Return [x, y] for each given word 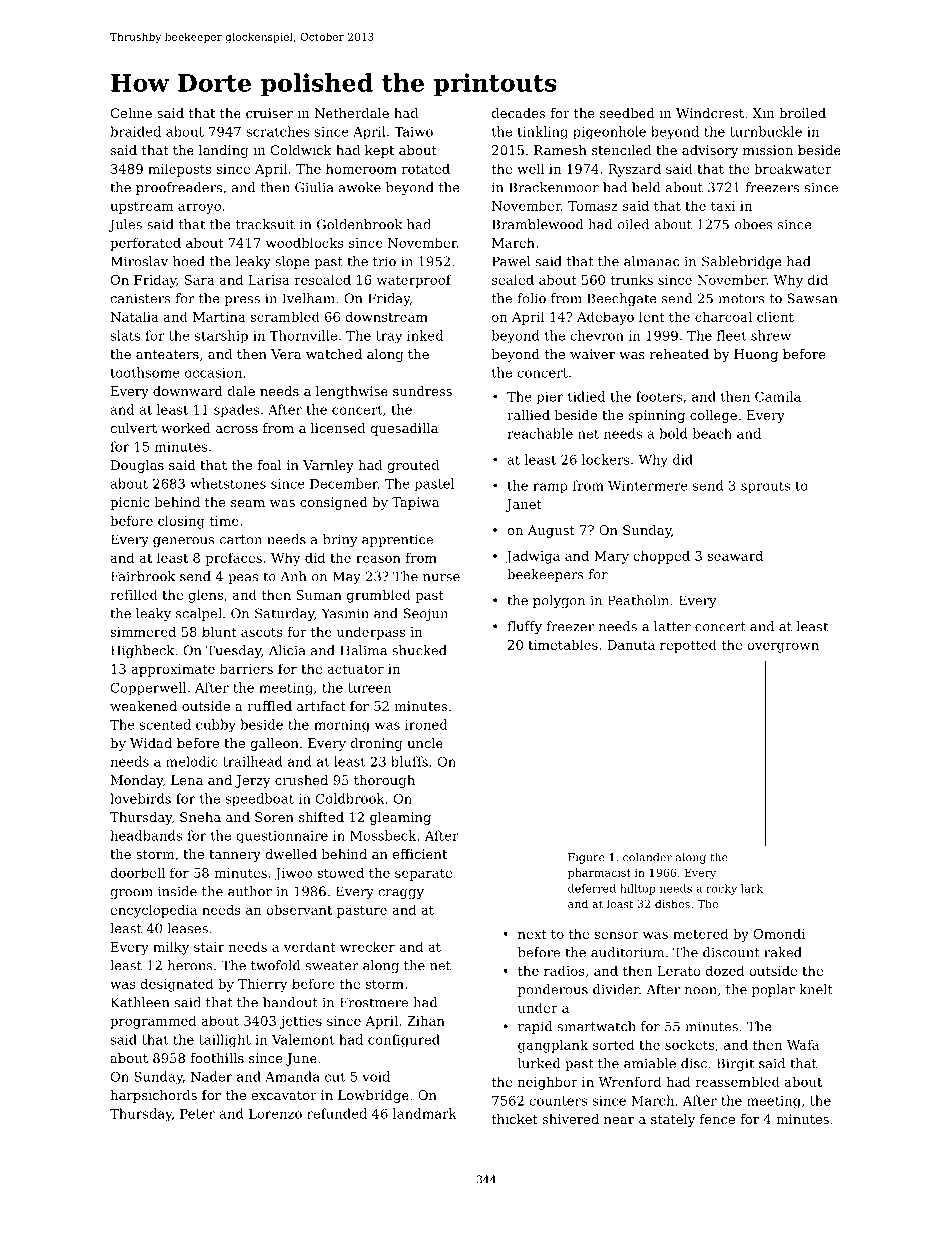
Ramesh [560, 150]
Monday [137, 781]
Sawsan [812, 298]
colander [647, 857]
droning [376, 744]
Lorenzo [275, 1114]
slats [125, 335]
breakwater [793, 168]
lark [752, 888]
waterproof [414, 281]
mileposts [179, 170]
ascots [262, 632]
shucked [419, 650]
